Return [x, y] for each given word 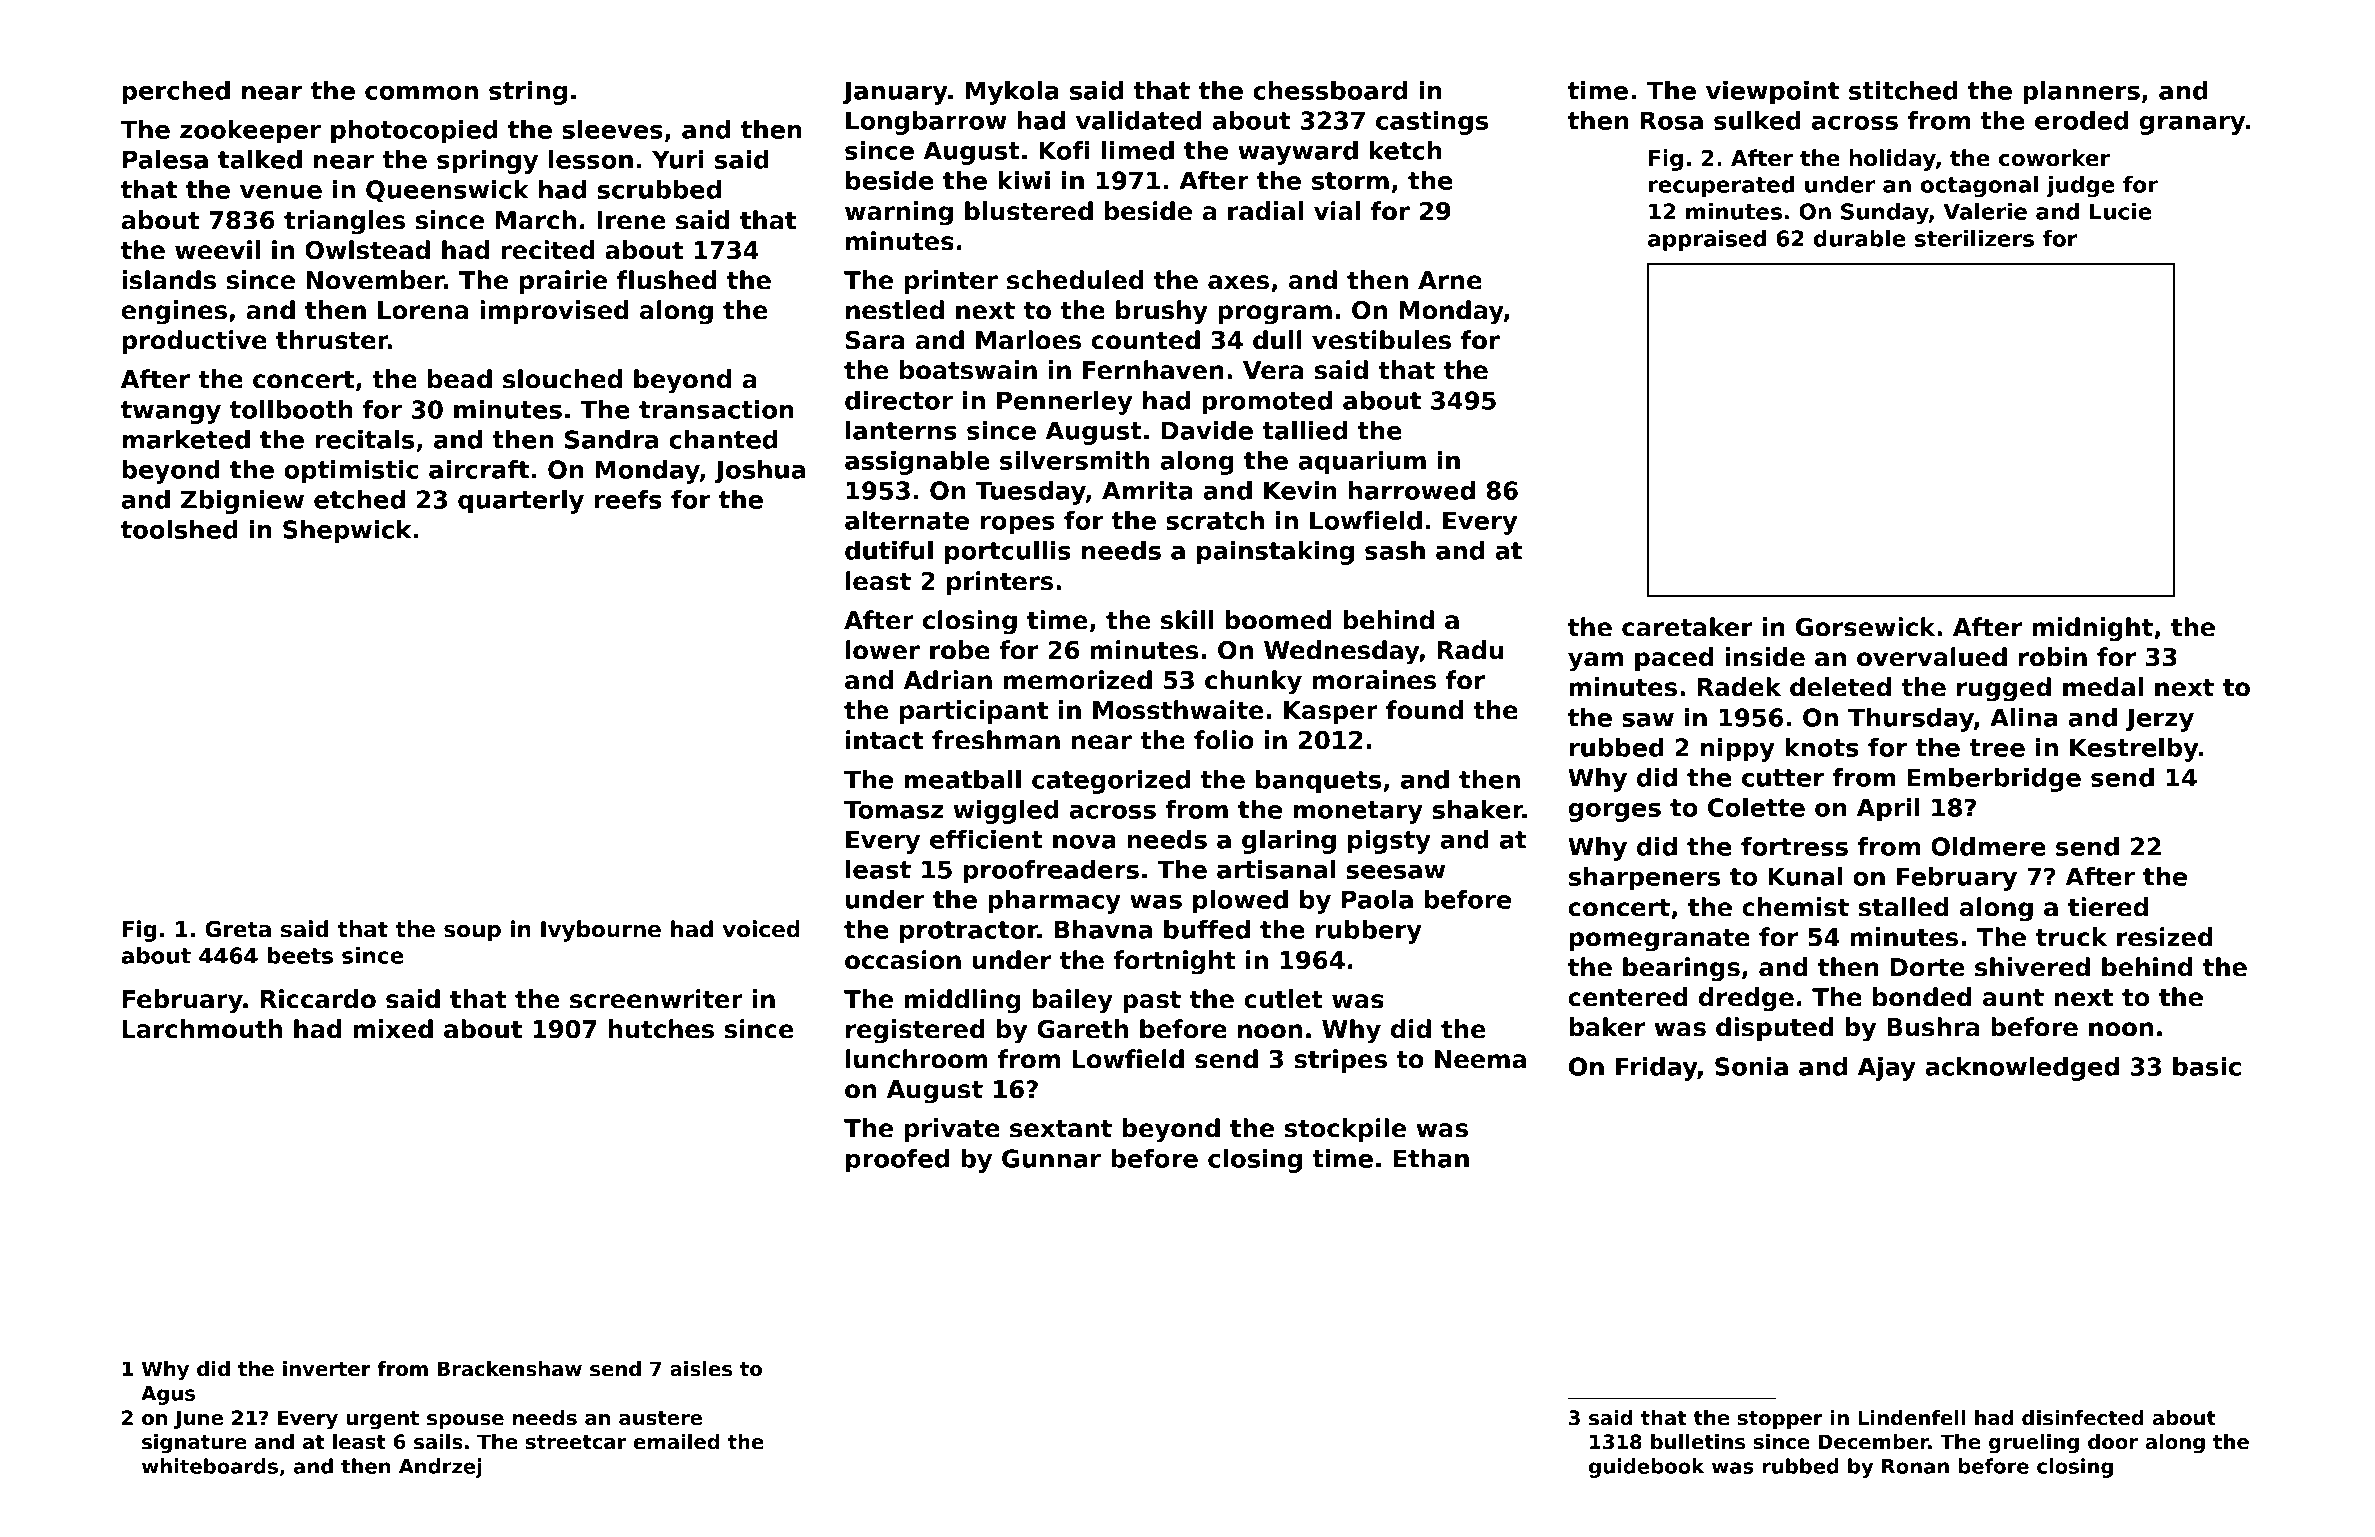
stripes [1340, 1061]
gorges [1614, 812]
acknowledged [2022, 1069]
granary [2192, 125]
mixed [393, 1029]
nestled [895, 310]
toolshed [179, 529]
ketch [1405, 150]
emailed [677, 1442]
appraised [1707, 240]
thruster [332, 340]
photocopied [414, 132]
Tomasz [893, 809]
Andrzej [440, 1468]
